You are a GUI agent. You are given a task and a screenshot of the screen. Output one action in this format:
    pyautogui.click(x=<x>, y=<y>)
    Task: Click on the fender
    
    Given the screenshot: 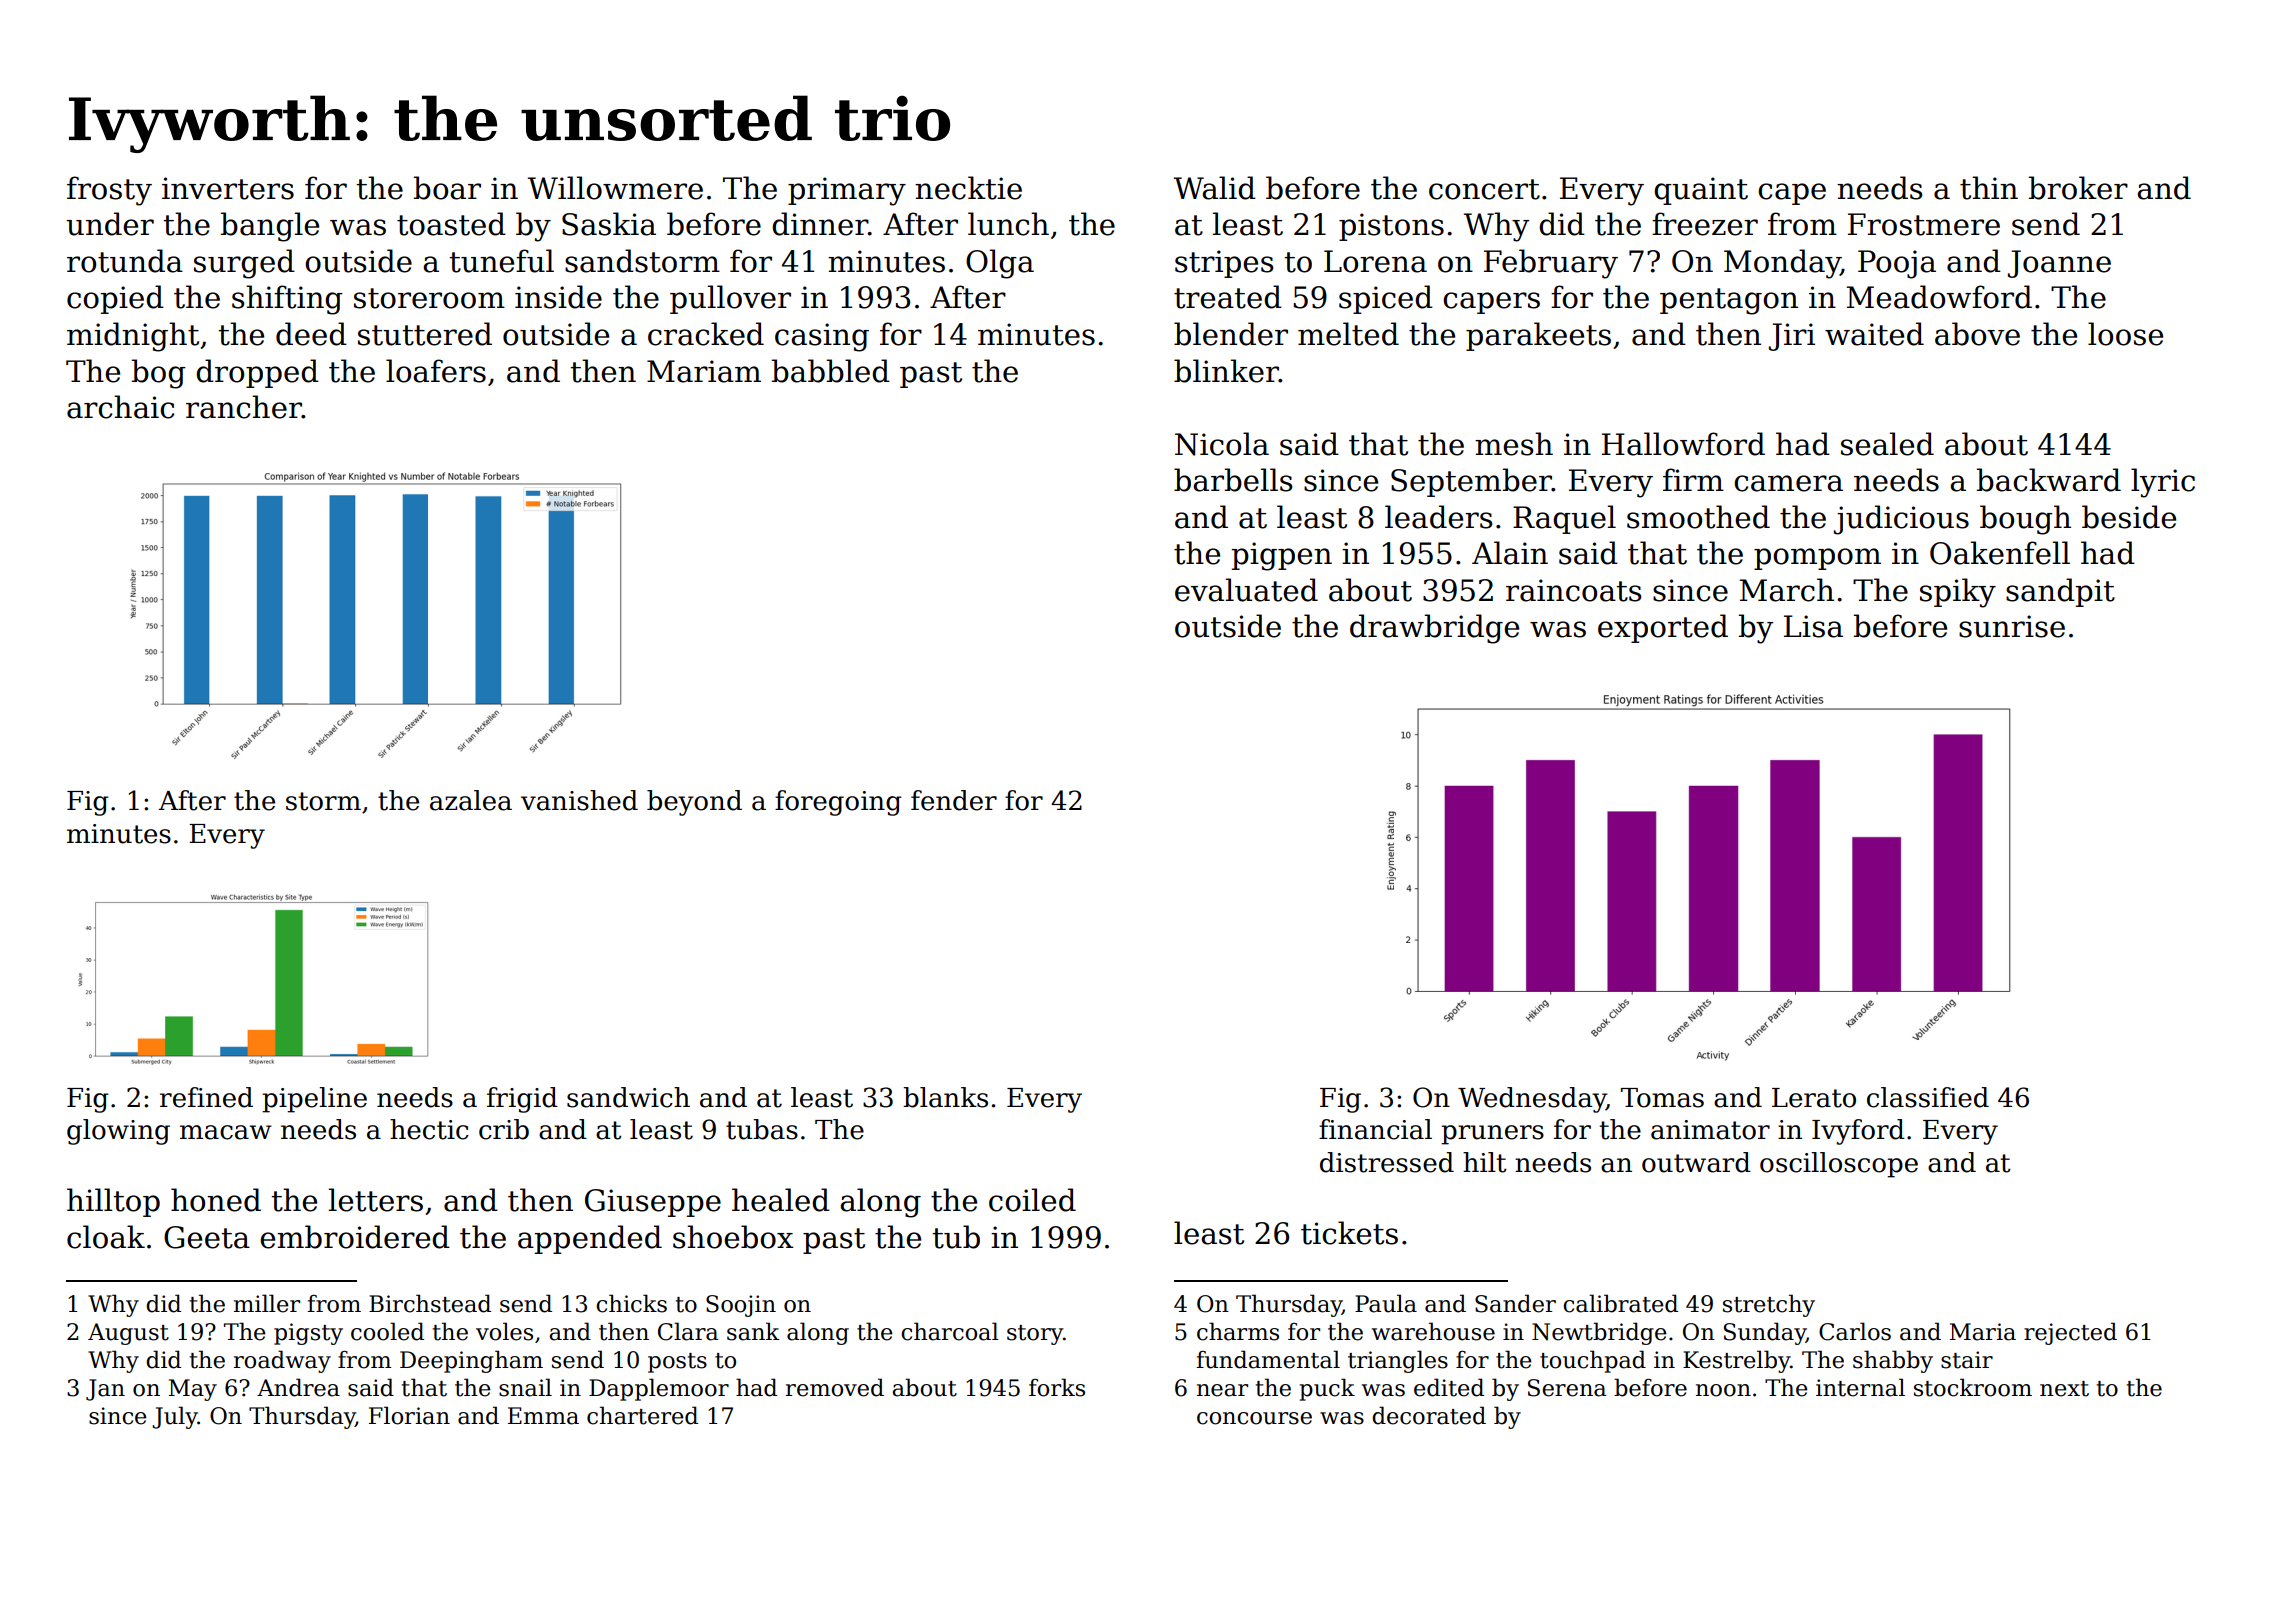 What is the action you would take?
    pyautogui.click(x=954, y=800)
